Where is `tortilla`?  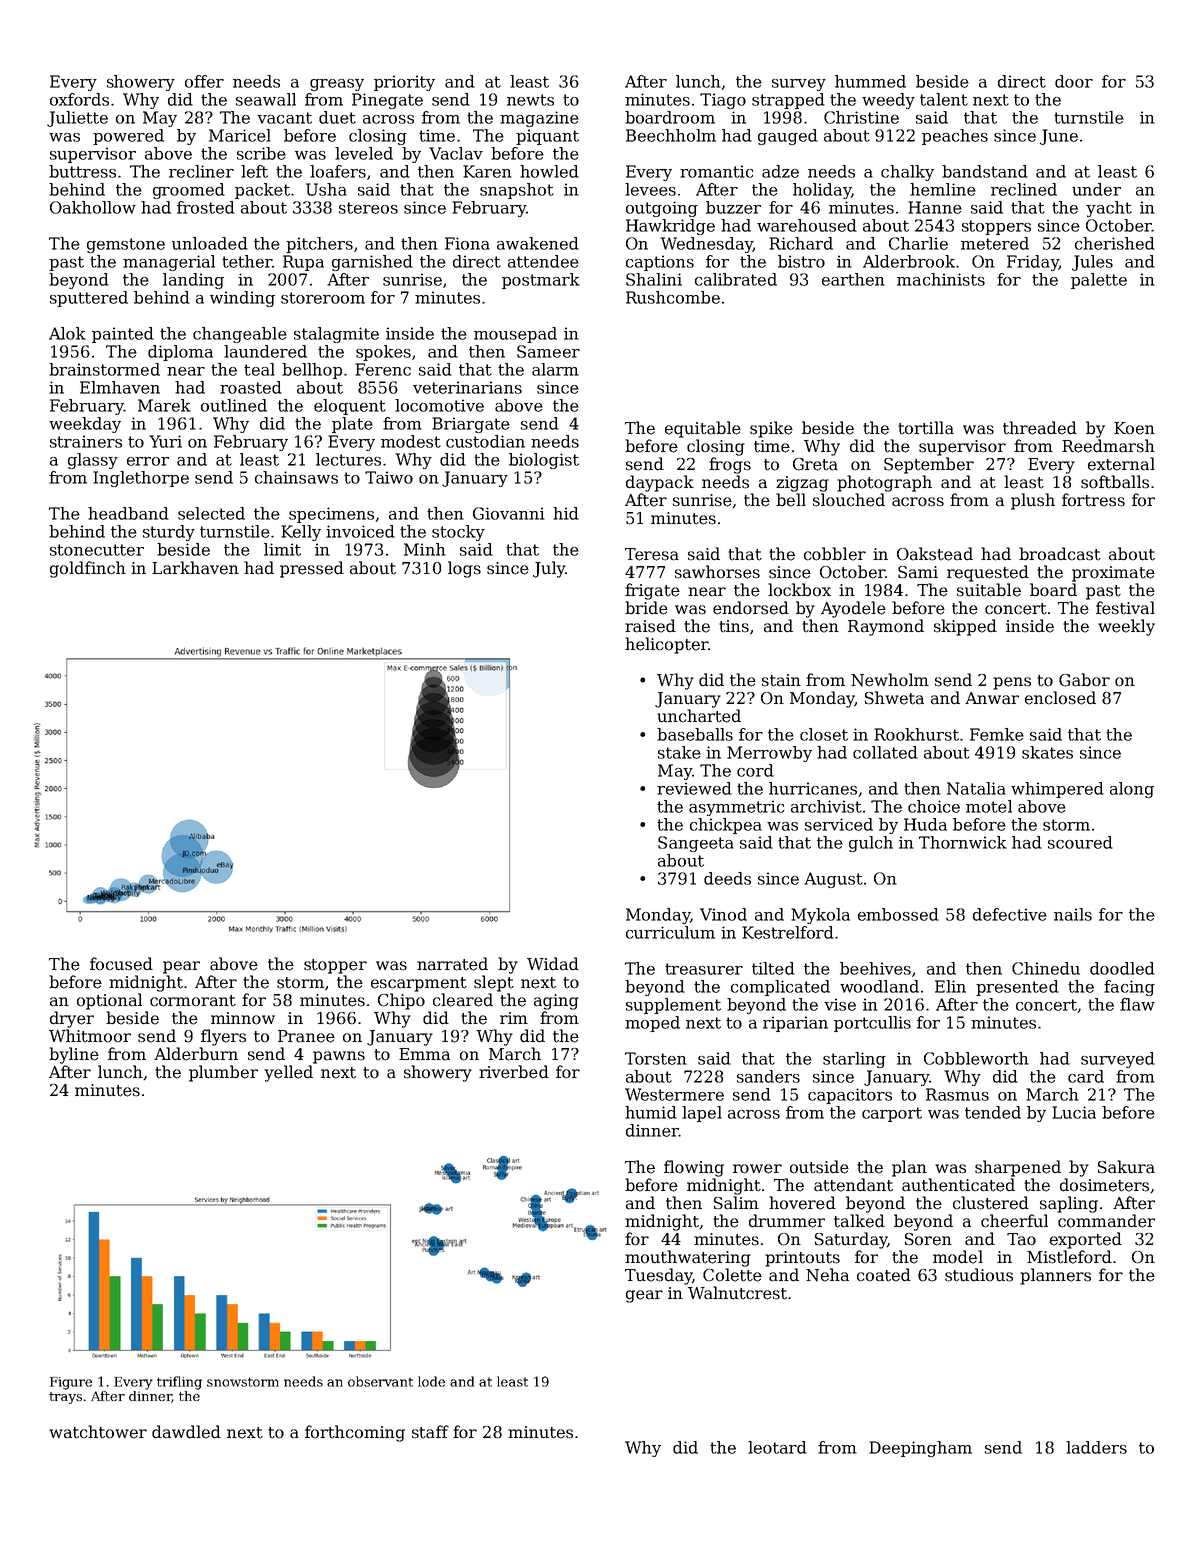 tortilla is located at coordinates (926, 428).
